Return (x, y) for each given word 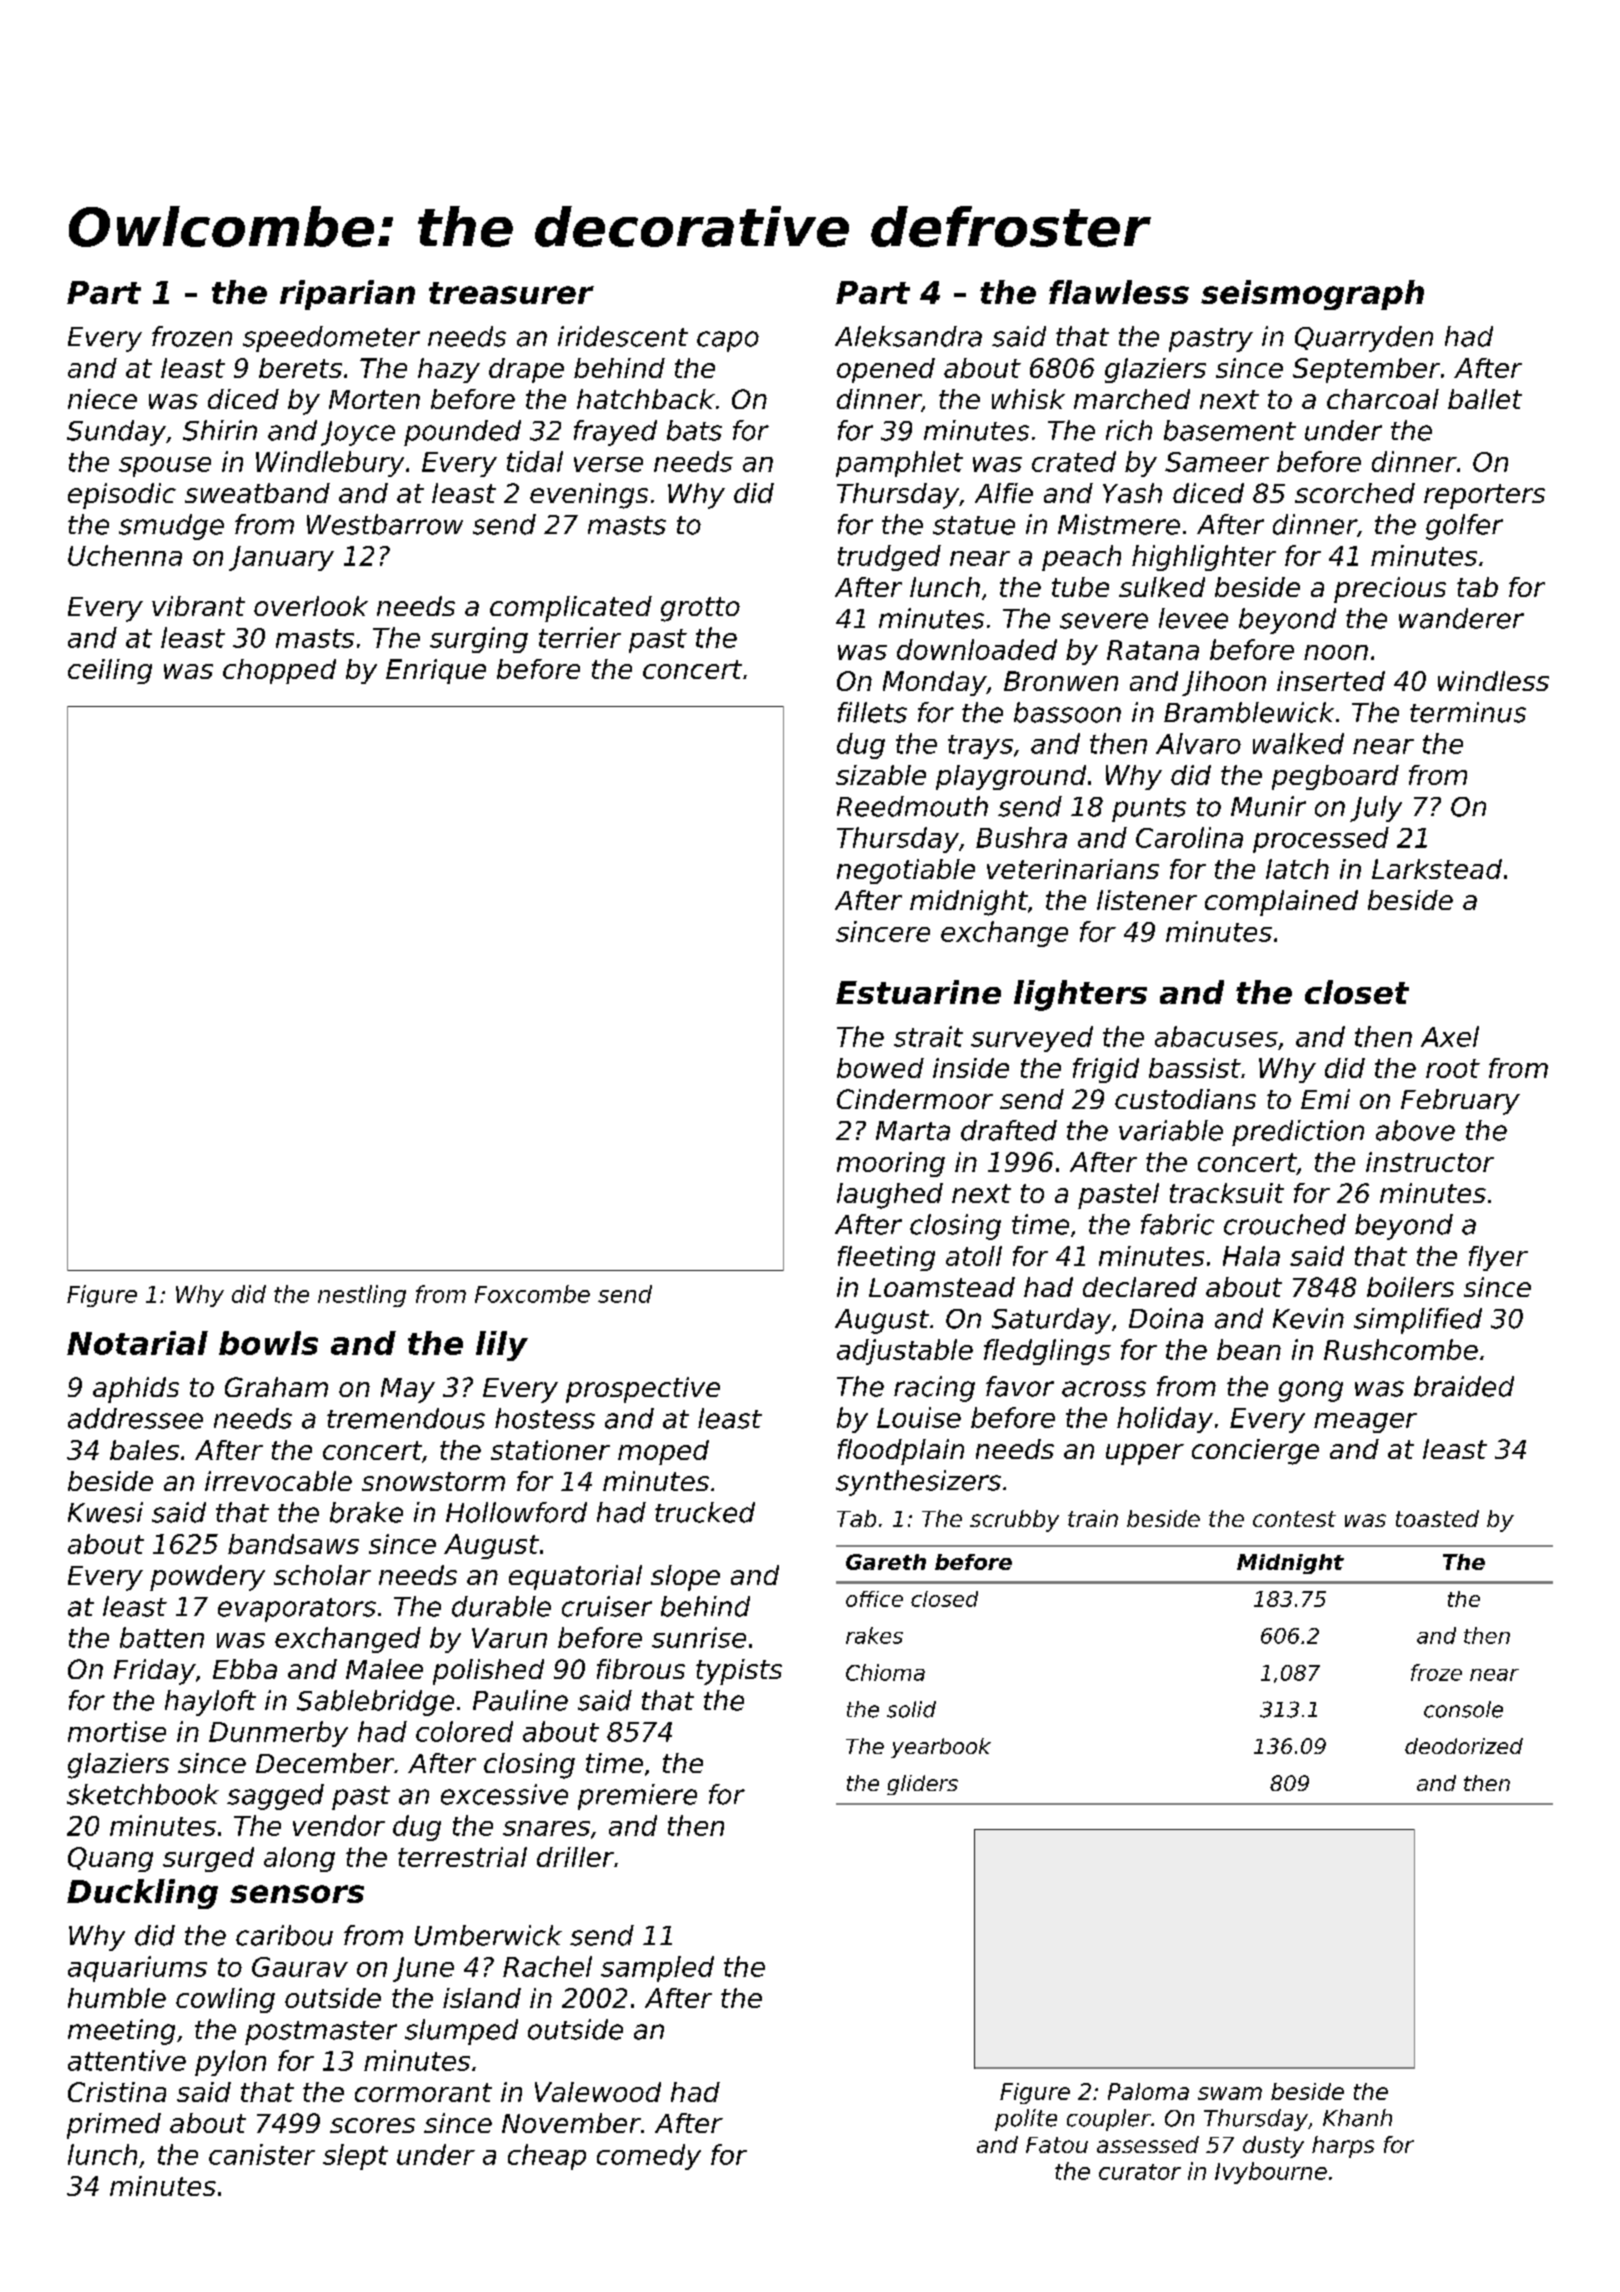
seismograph (1312, 295)
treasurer (511, 293)
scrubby (1014, 1521)
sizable (881, 775)
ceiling (110, 671)
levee (1193, 618)
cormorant (423, 2092)
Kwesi (105, 1512)
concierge (1255, 1452)
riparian (347, 295)
